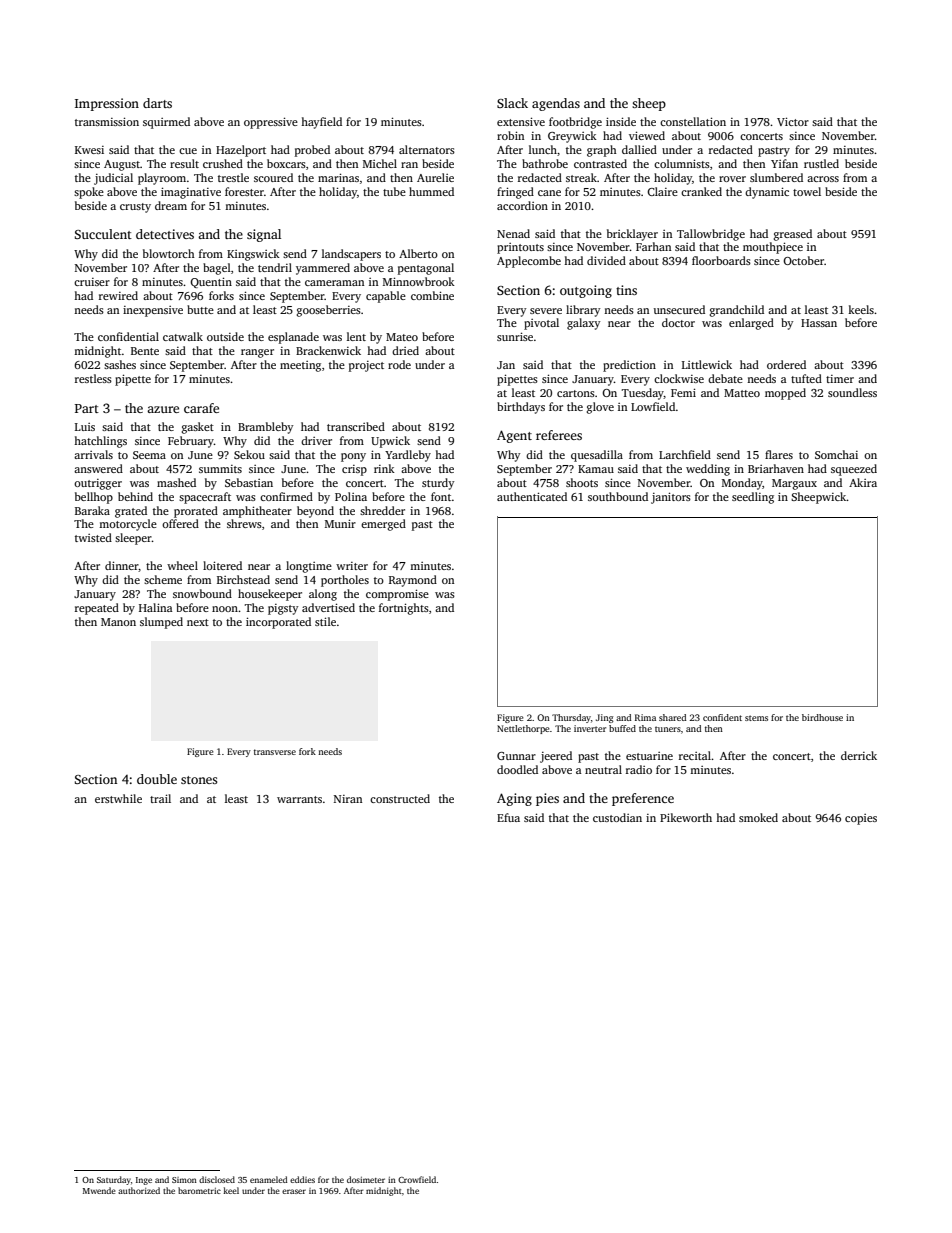 The width and height of the screenshot is (952, 1233). What do you see at coordinates (271, 123) in the screenshot?
I see `oppressive` at bounding box center [271, 123].
